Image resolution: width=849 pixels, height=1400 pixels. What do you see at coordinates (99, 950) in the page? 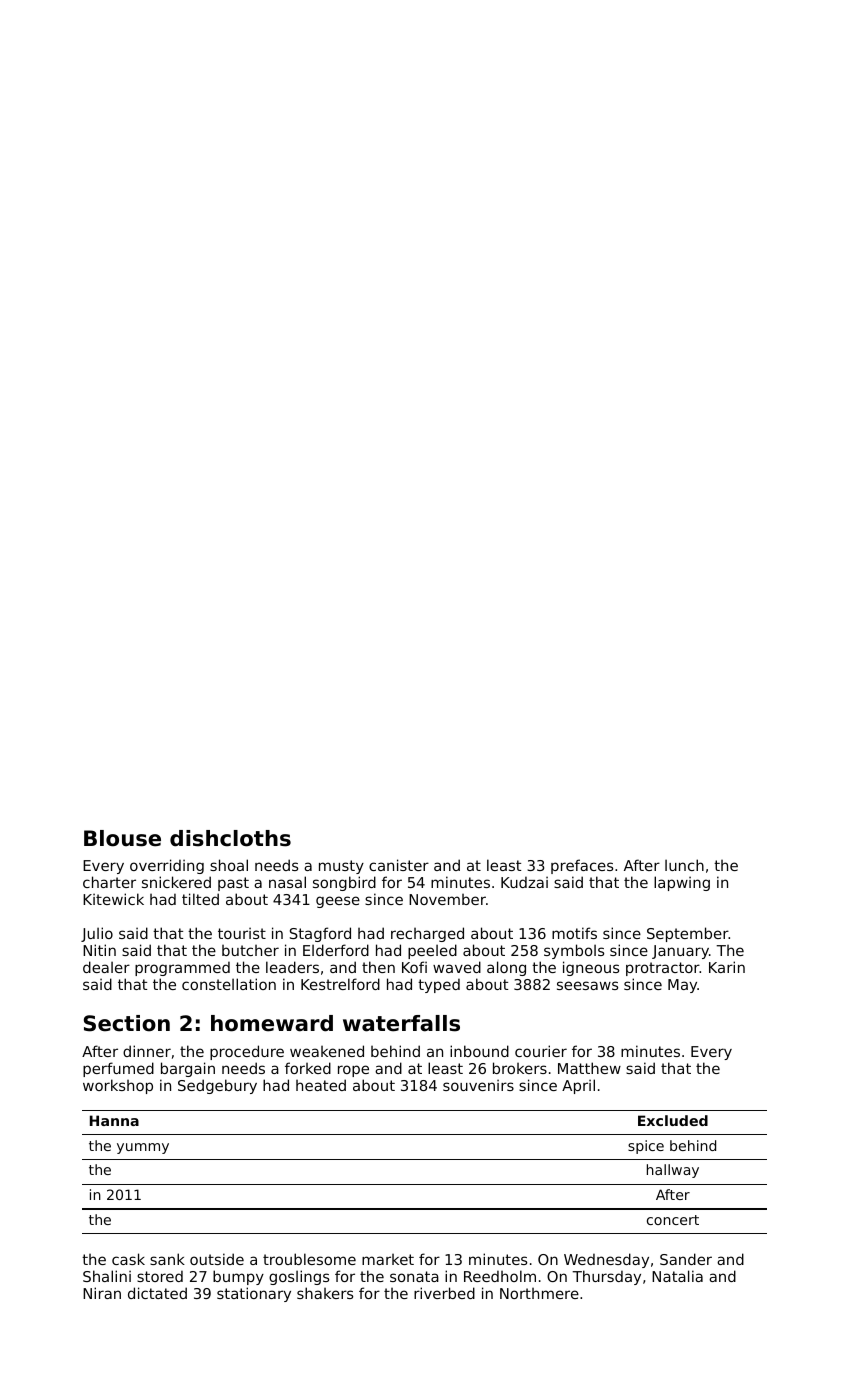
I see `Nitin` at bounding box center [99, 950].
